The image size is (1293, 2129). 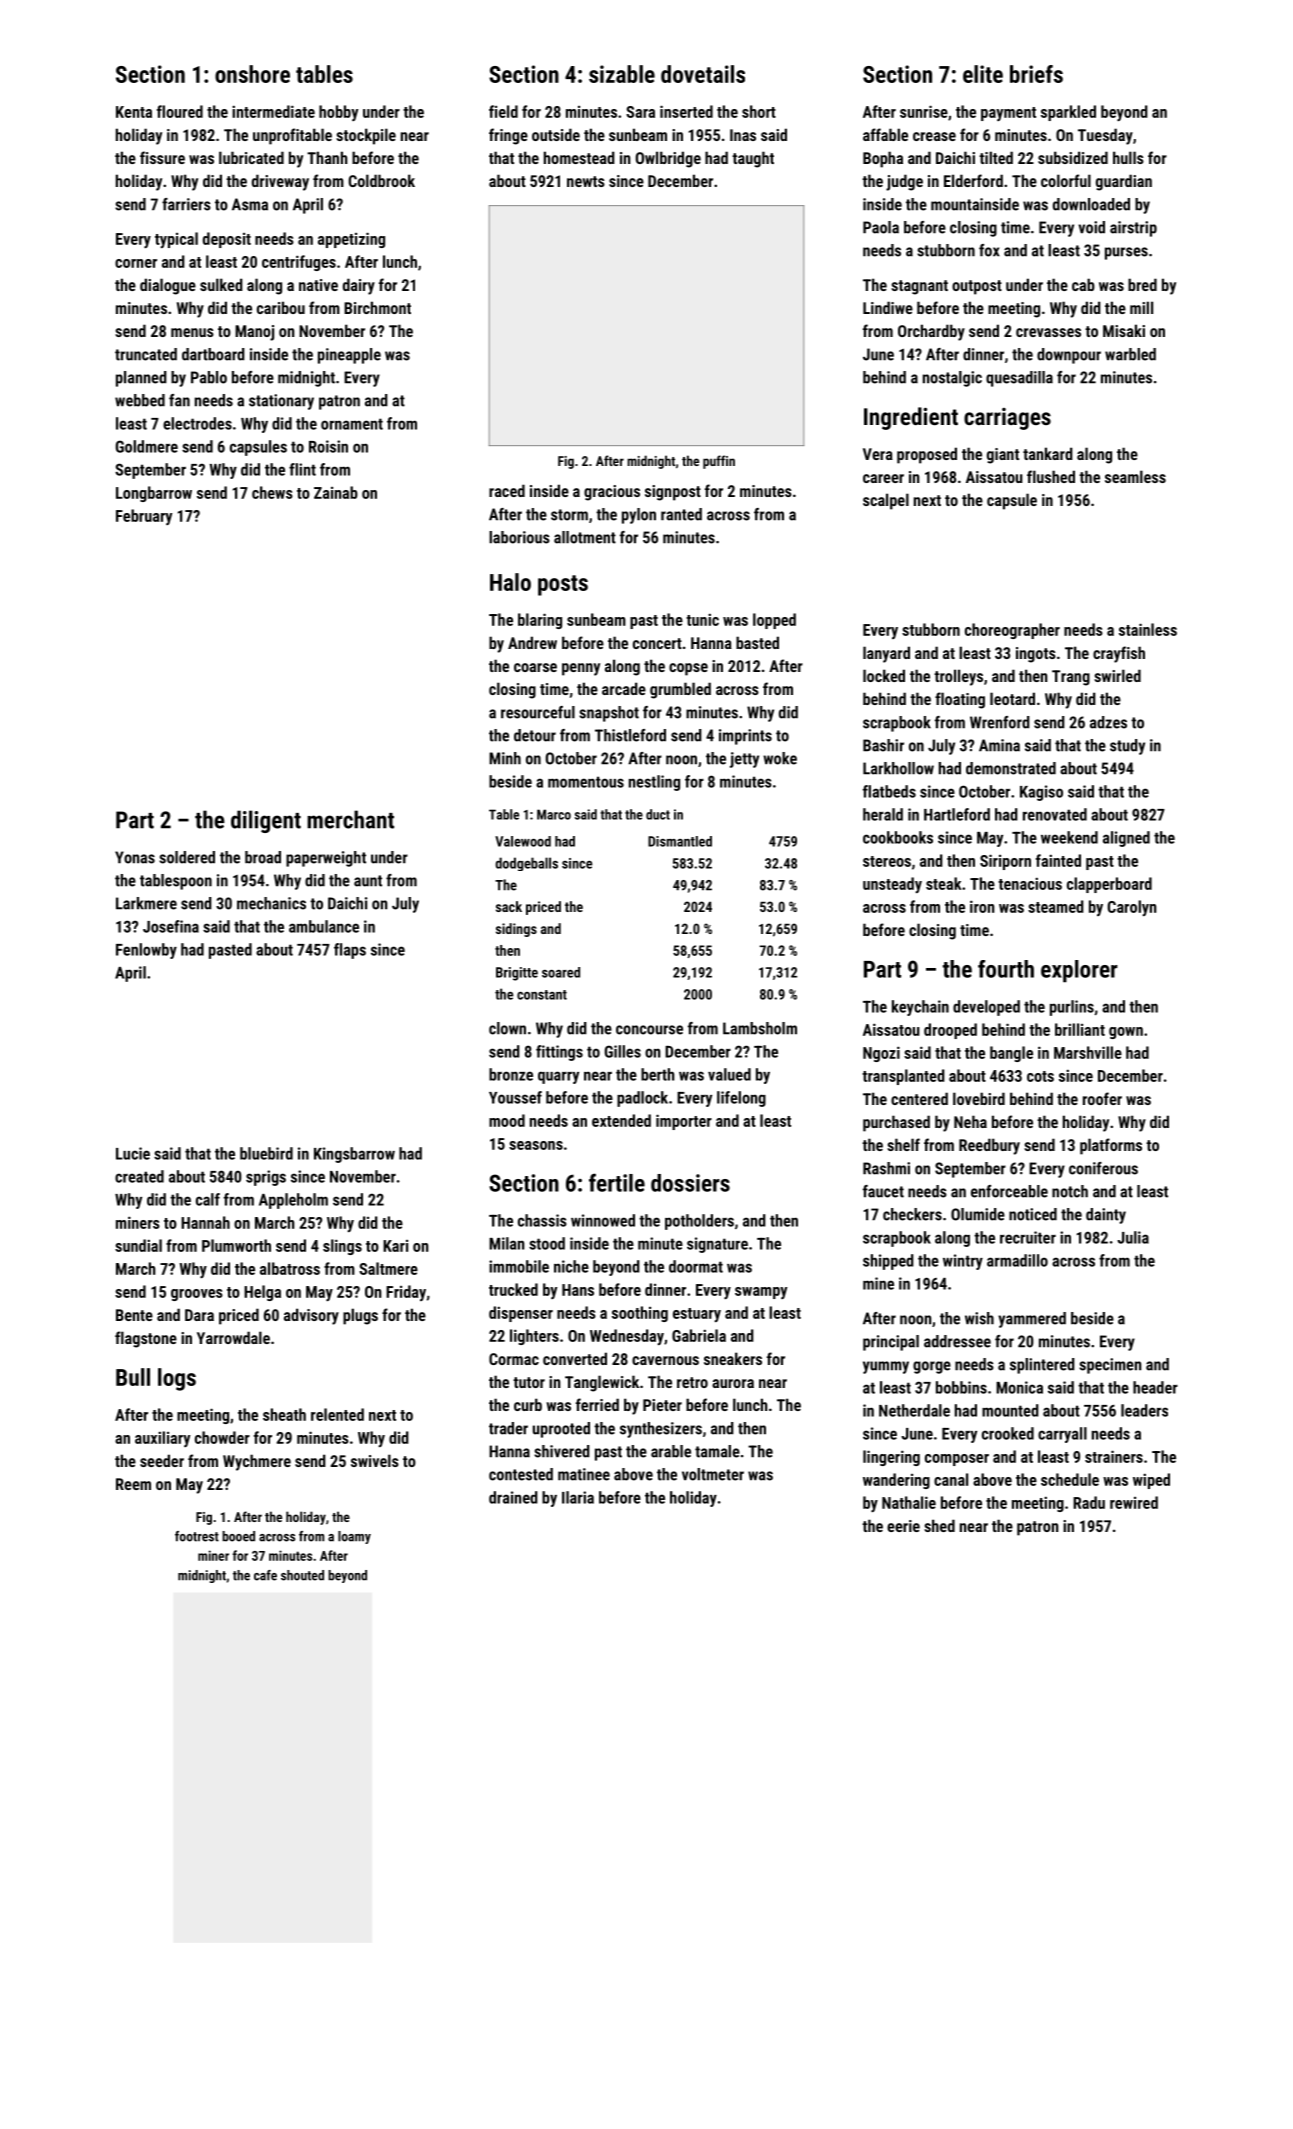 I want to click on Tuesday, so click(x=1105, y=136).
